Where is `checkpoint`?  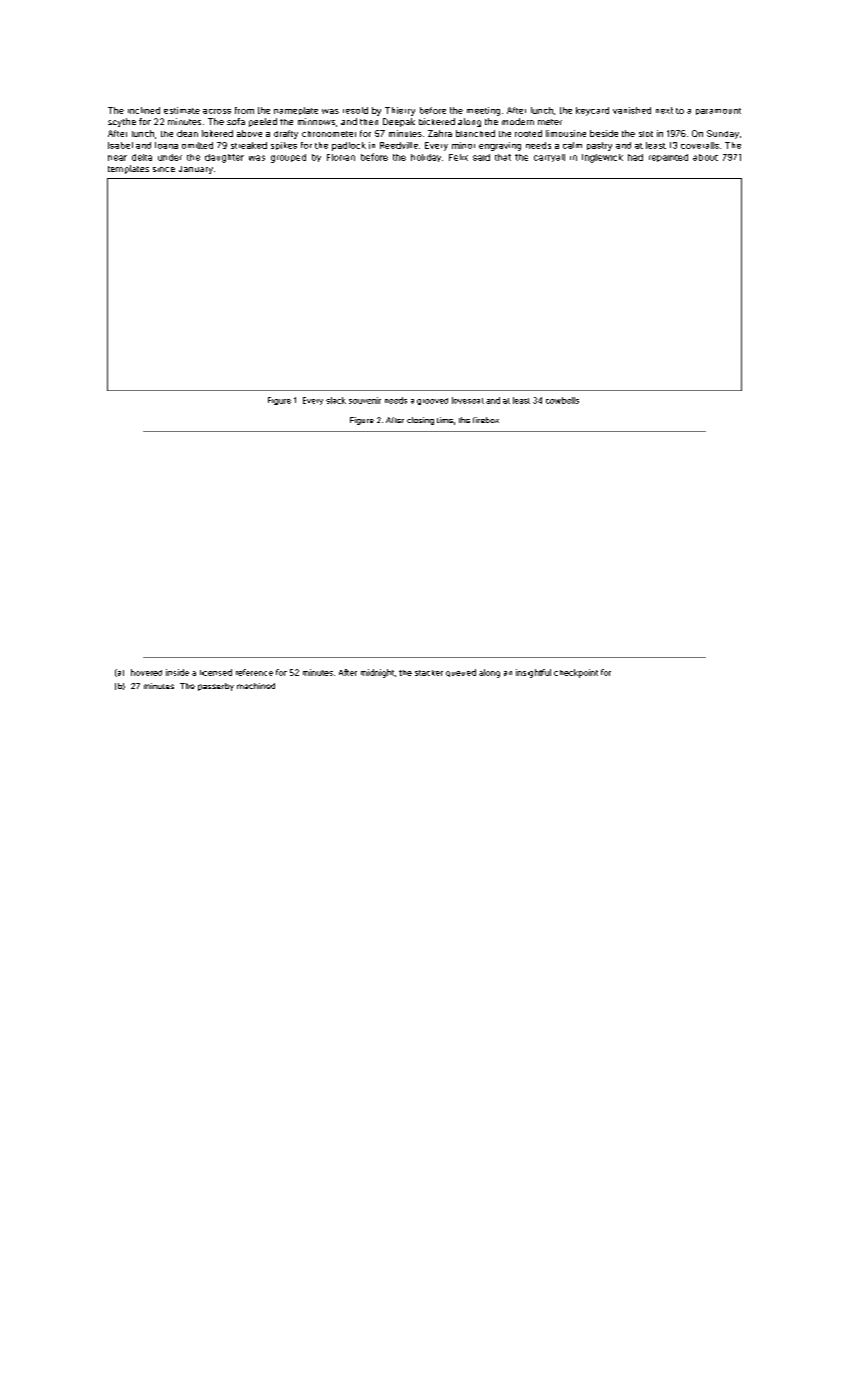
checkpoint is located at coordinates (576, 673).
